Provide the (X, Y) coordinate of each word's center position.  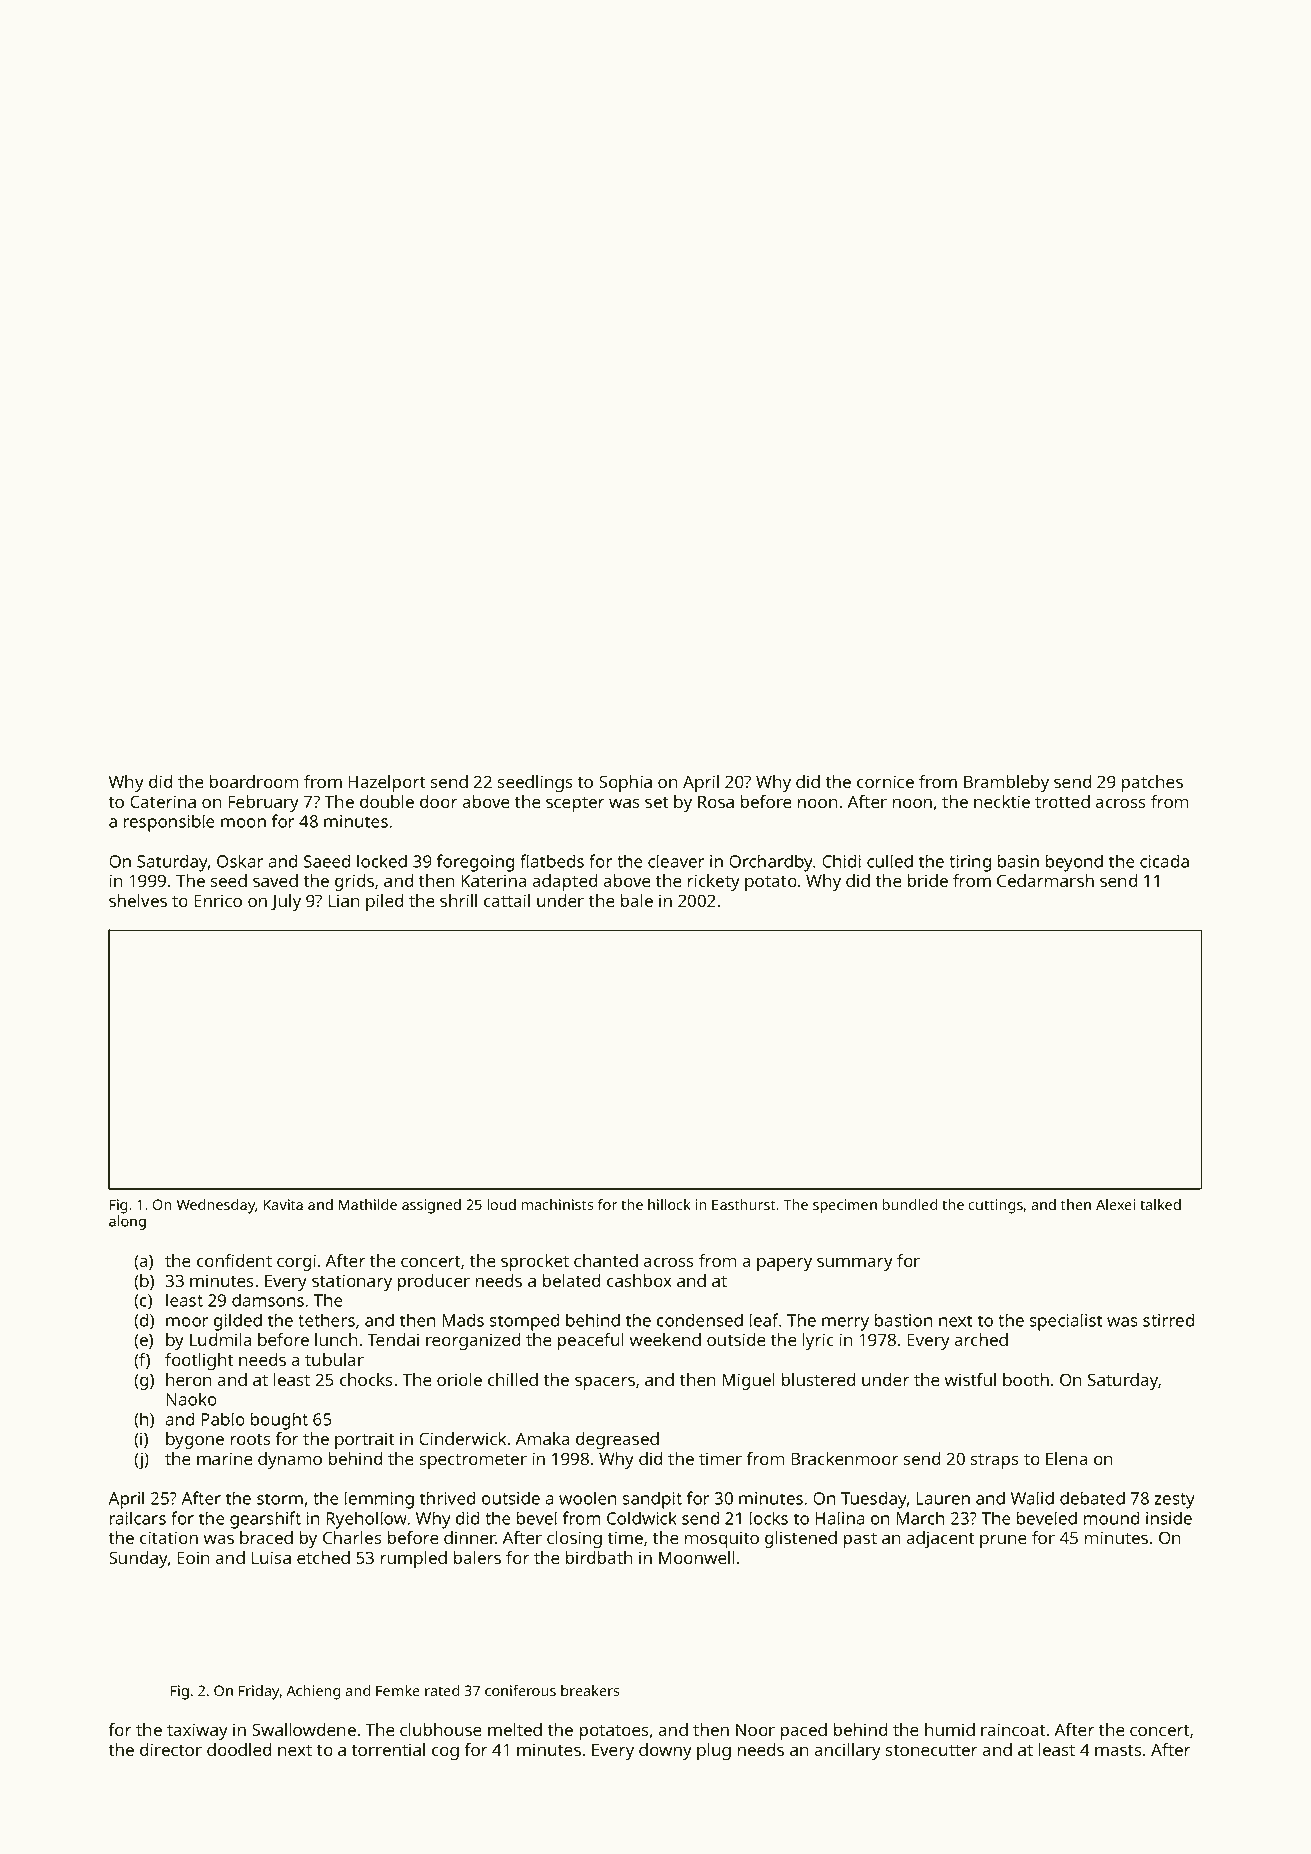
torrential (388, 1749)
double (387, 801)
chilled (513, 1379)
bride (928, 880)
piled (384, 902)
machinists (557, 1204)
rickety (714, 882)
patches (1152, 783)
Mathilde (368, 1204)
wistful (970, 1379)
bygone (195, 1440)
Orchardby (771, 863)
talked (1160, 1204)
